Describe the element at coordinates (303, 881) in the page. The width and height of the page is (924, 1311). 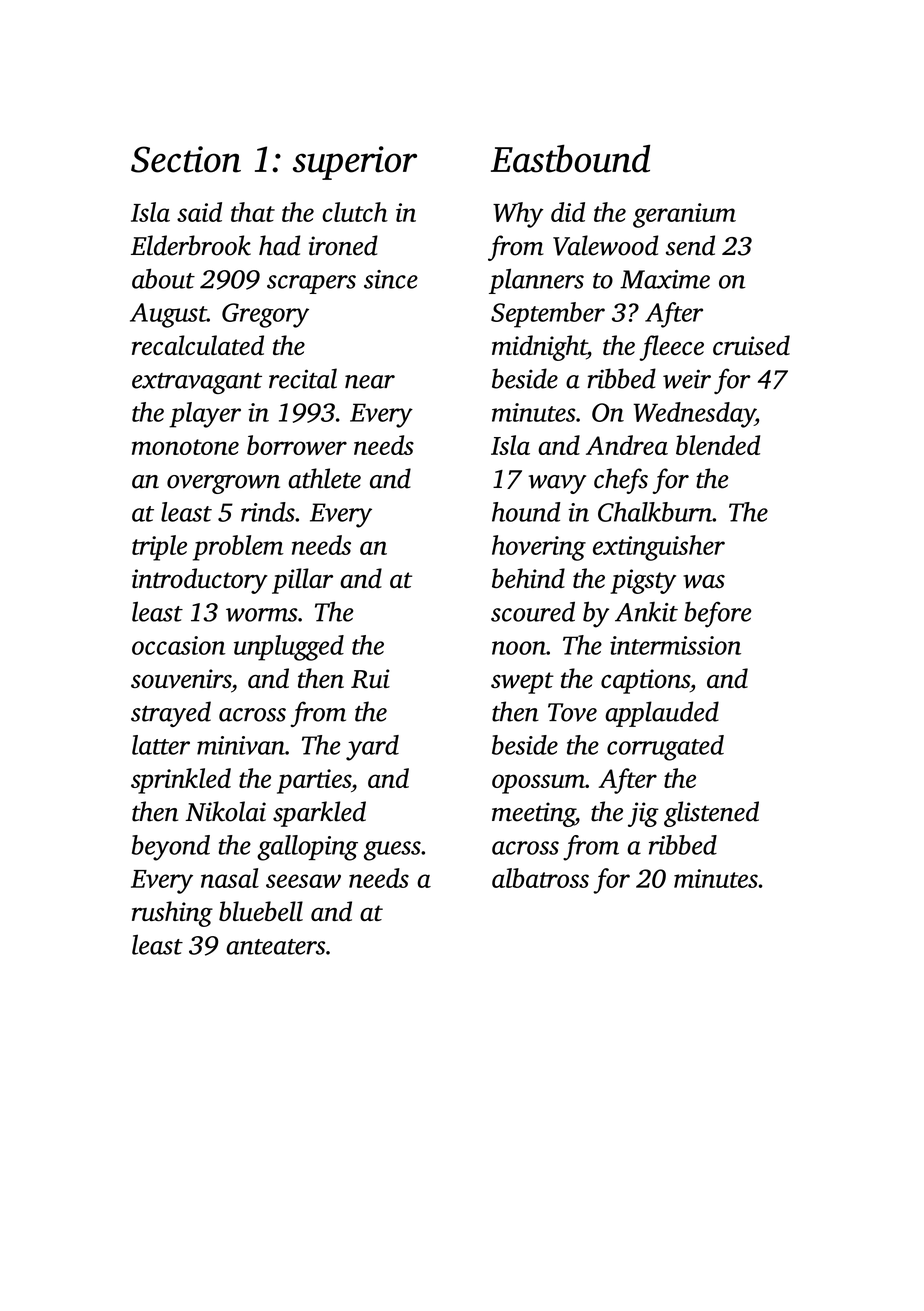
I see `seesaw` at that location.
